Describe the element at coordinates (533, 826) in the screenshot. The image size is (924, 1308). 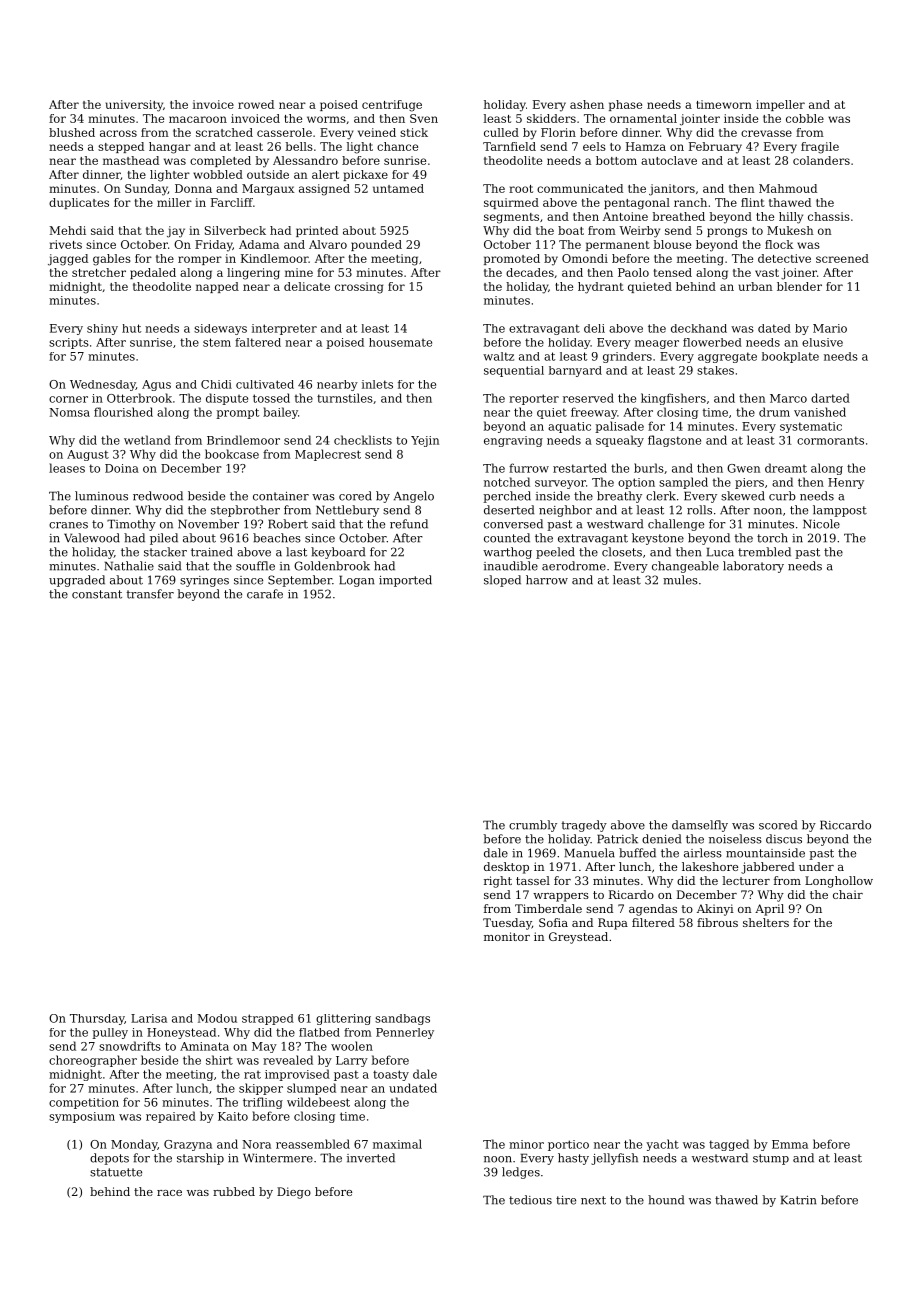
I see `crumbly` at that location.
